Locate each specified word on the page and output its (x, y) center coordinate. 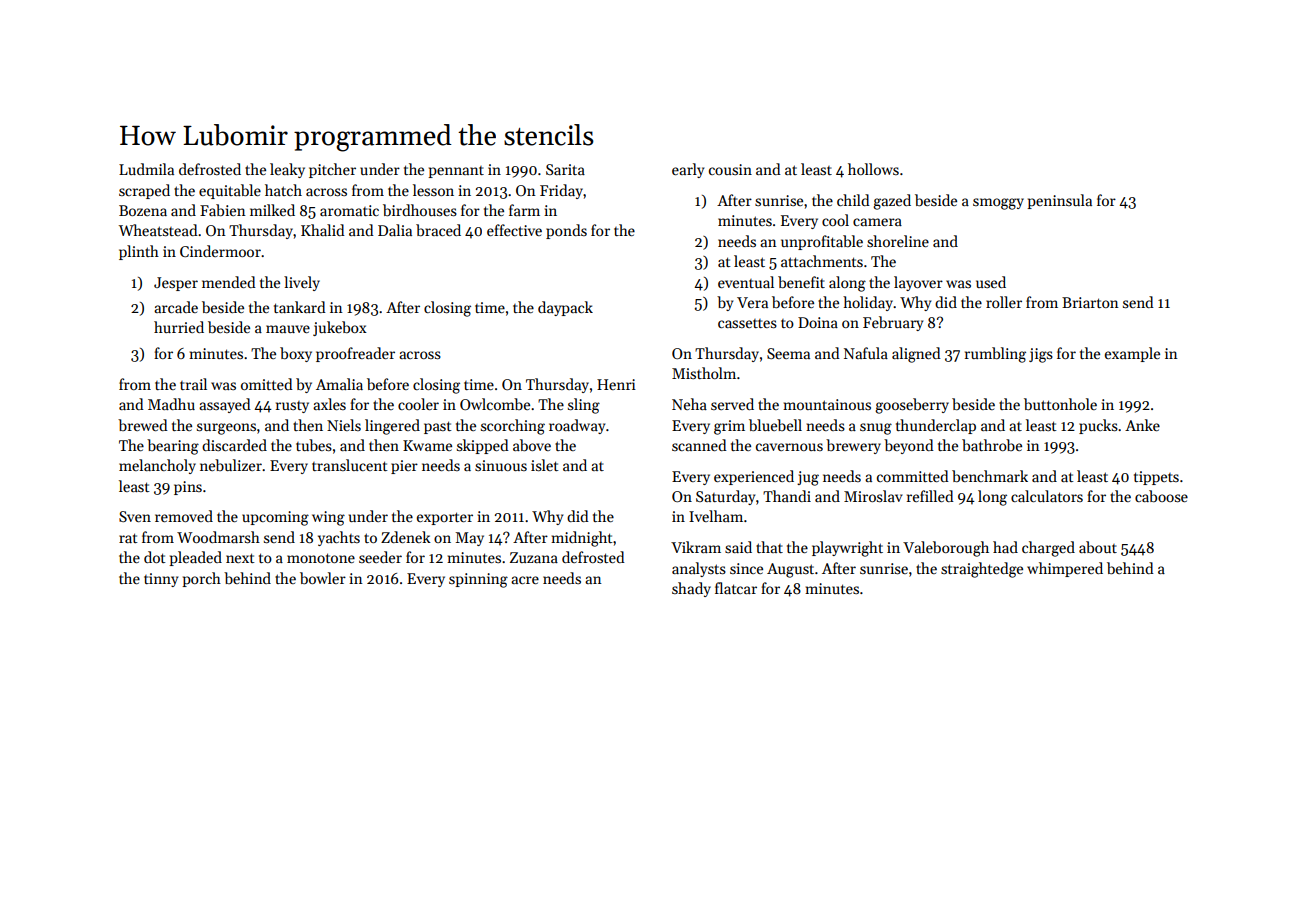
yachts (339, 538)
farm (524, 210)
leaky (287, 170)
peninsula (1059, 201)
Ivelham (716, 516)
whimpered (1065, 569)
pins (188, 488)
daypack (565, 308)
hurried (179, 327)
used (991, 282)
